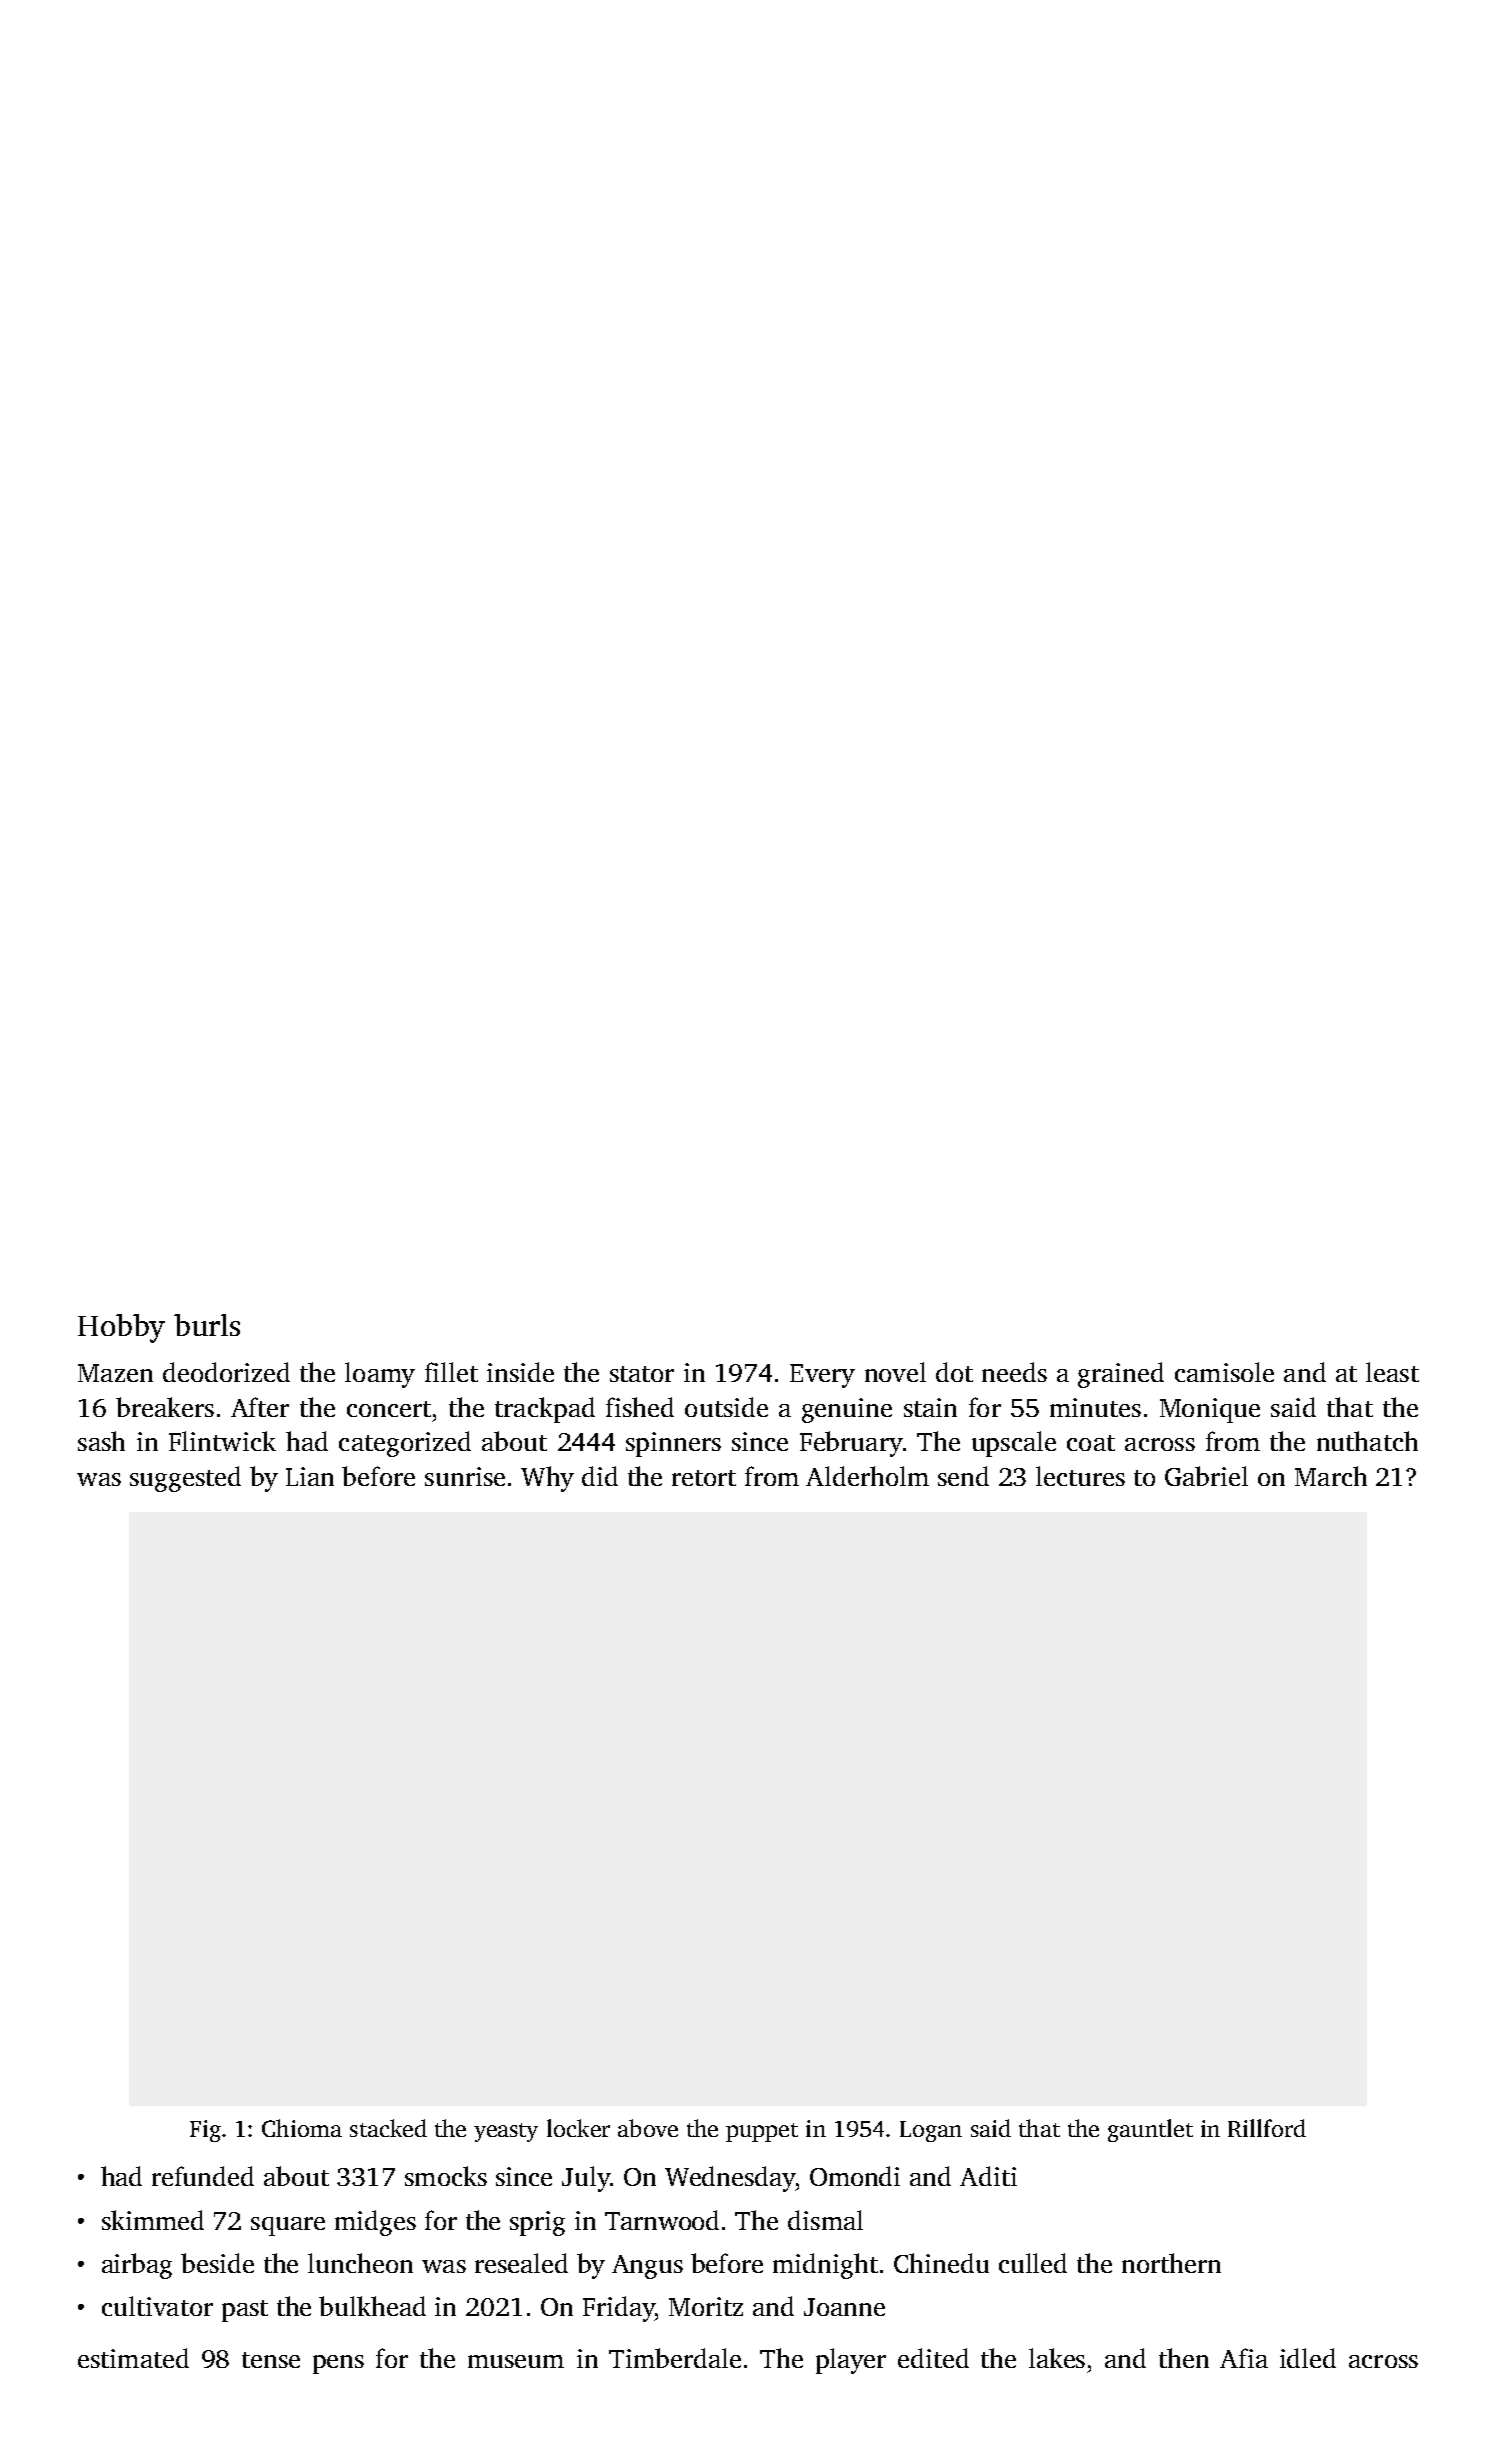  Describe the element at coordinates (1392, 1372) in the page. I see `least` at that location.
